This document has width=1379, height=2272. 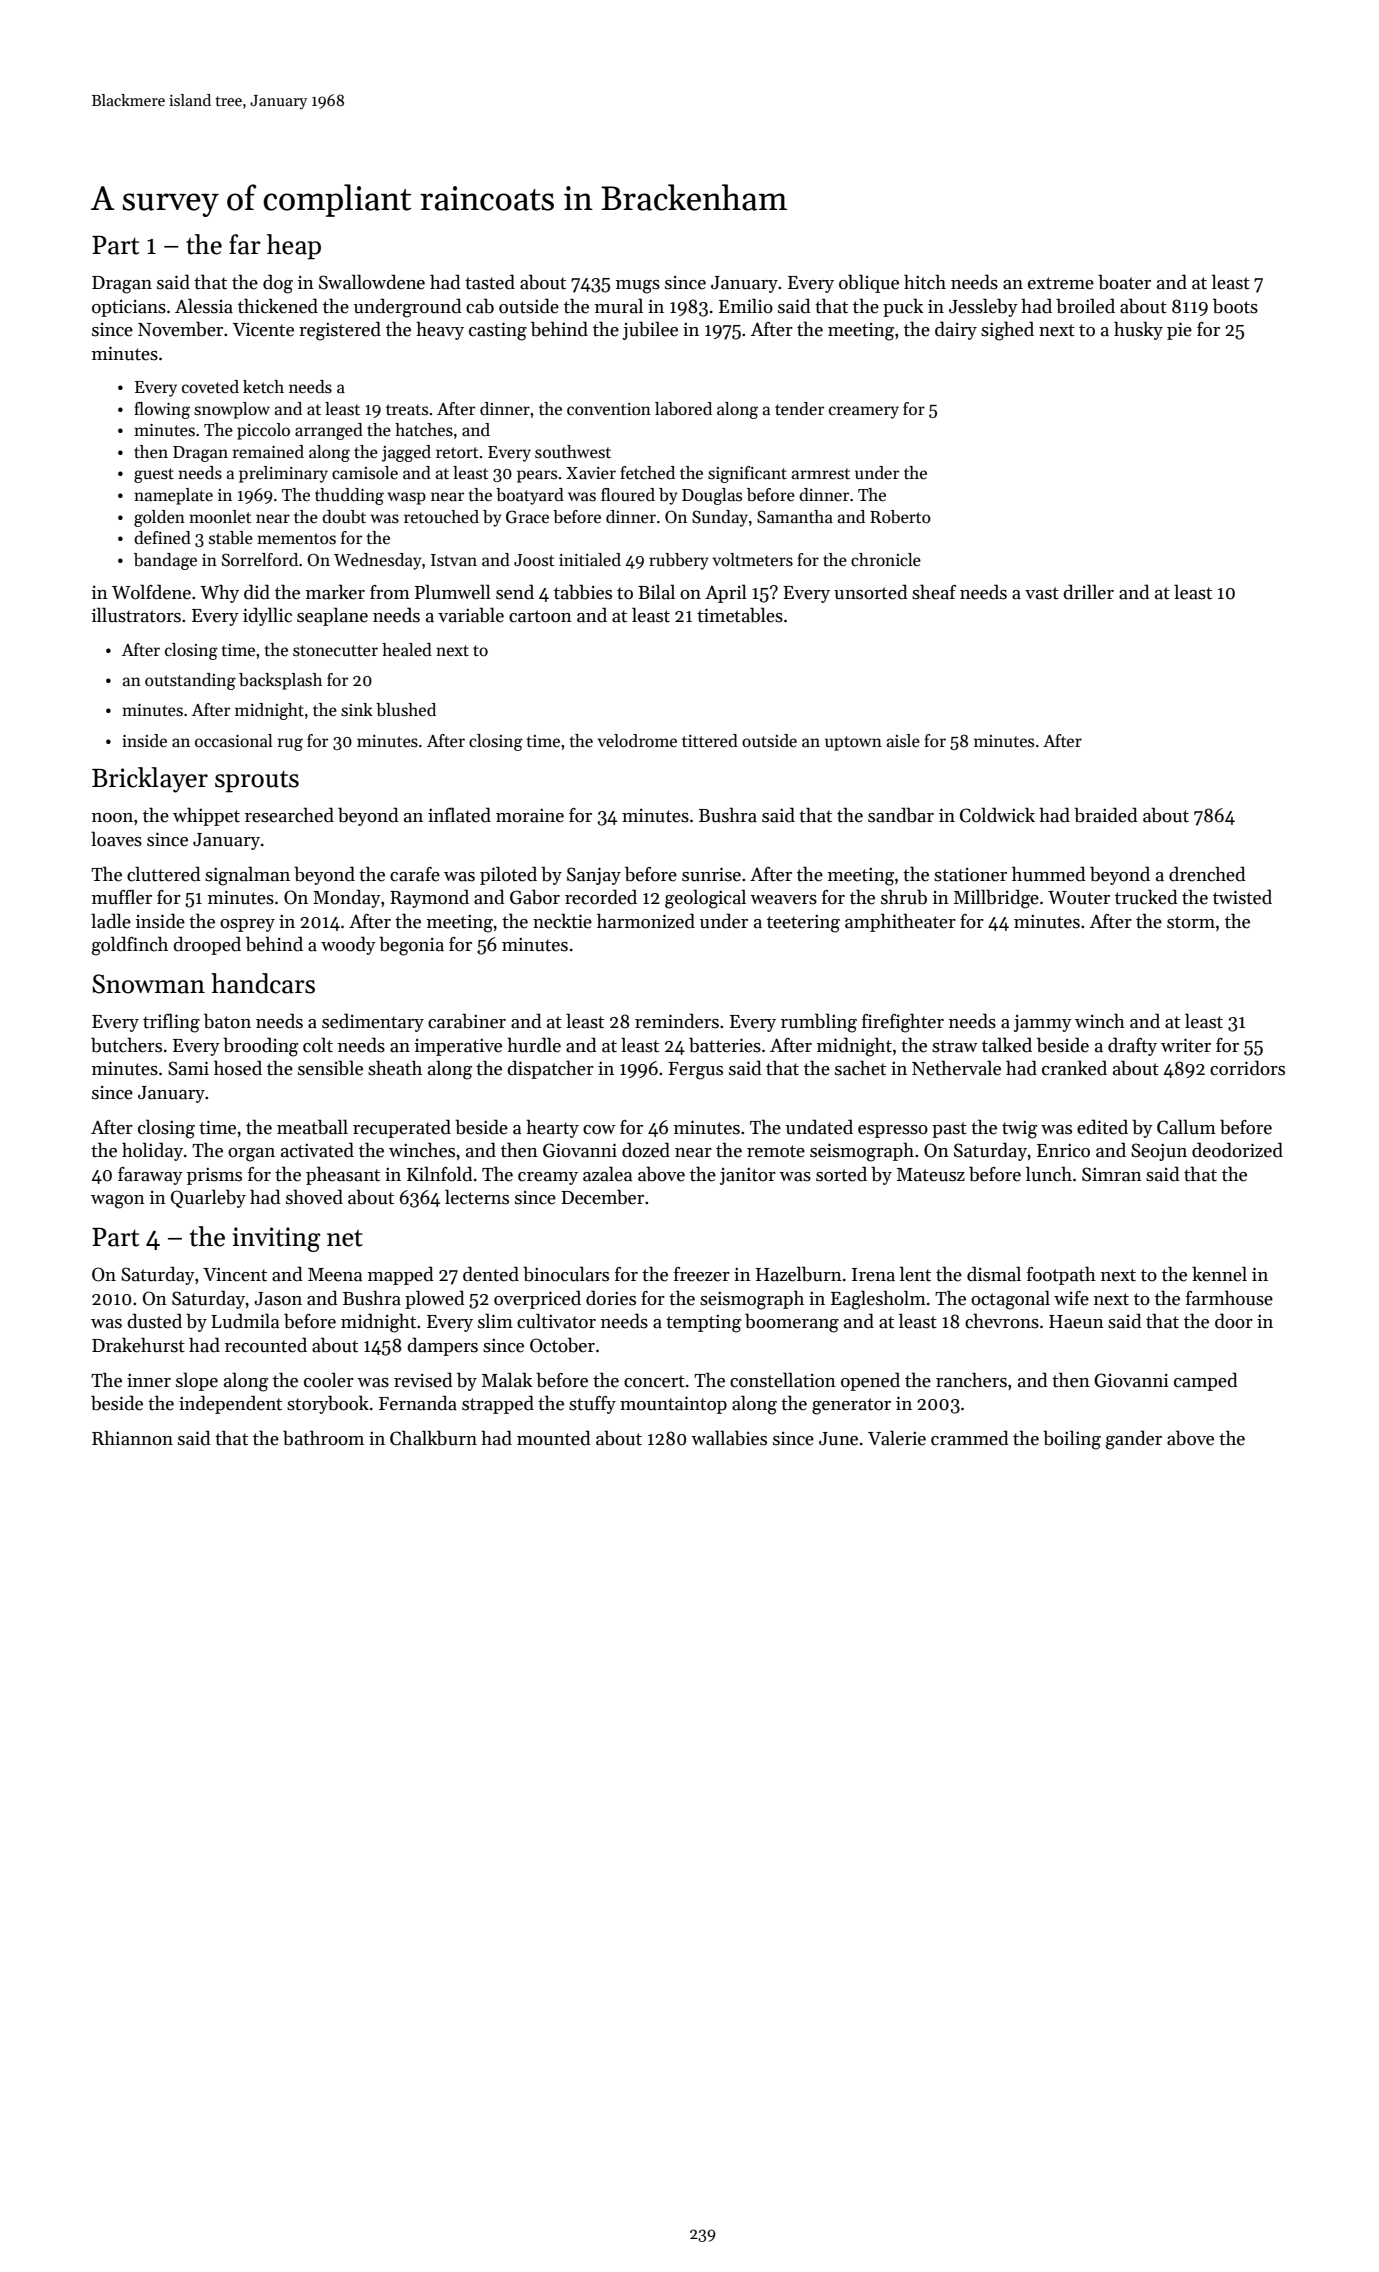 What do you see at coordinates (530, 815) in the document?
I see `moraine` at bounding box center [530, 815].
